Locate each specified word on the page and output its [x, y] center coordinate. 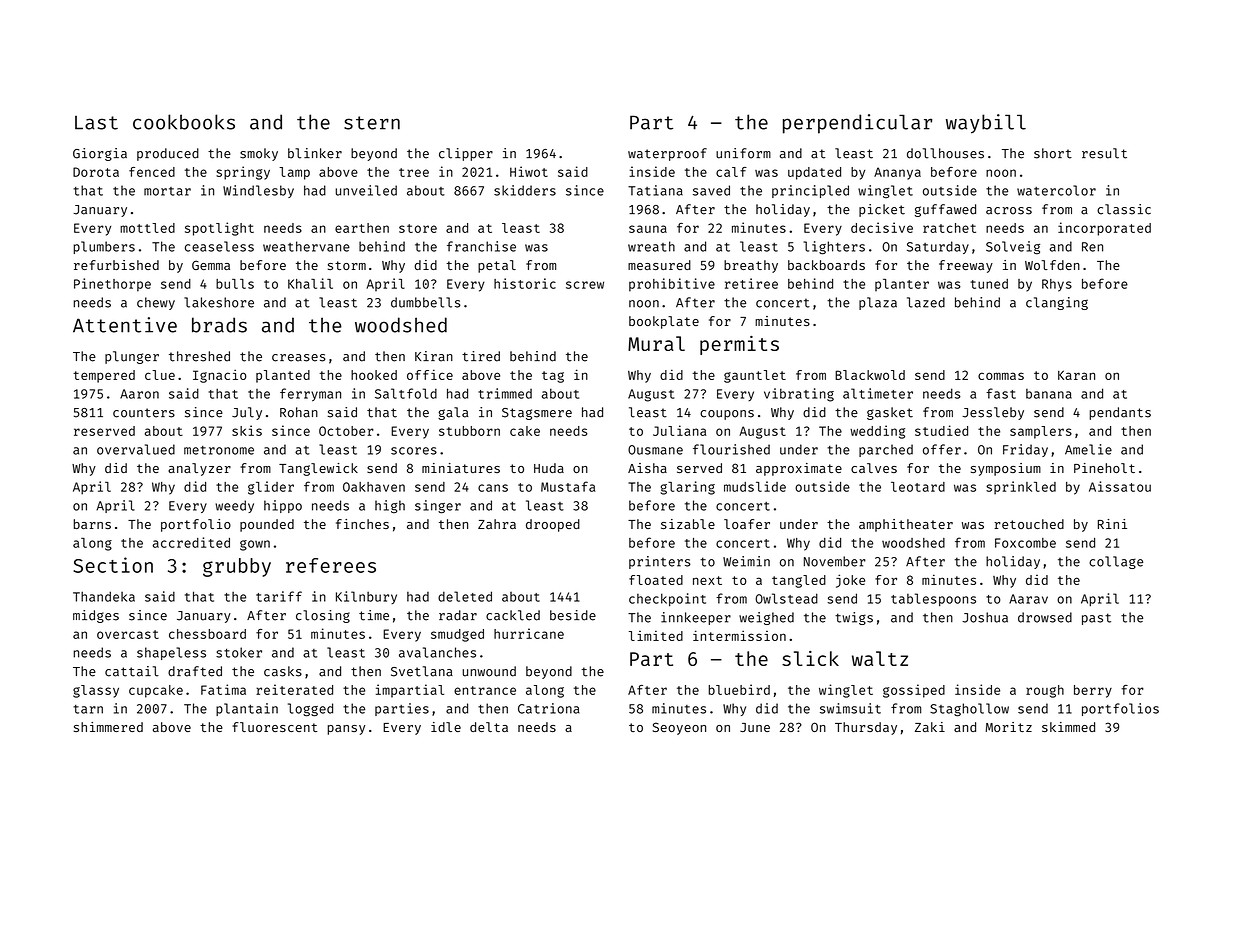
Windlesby [258, 191]
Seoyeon [679, 728]
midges [96, 616]
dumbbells [426, 302]
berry [1093, 691]
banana [1049, 394]
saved [711, 190]
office [430, 374]
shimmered [108, 727]
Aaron [139, 394]
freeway [966, 266]
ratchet [949, 228]
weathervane [306, 246]
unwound [489, 671]
